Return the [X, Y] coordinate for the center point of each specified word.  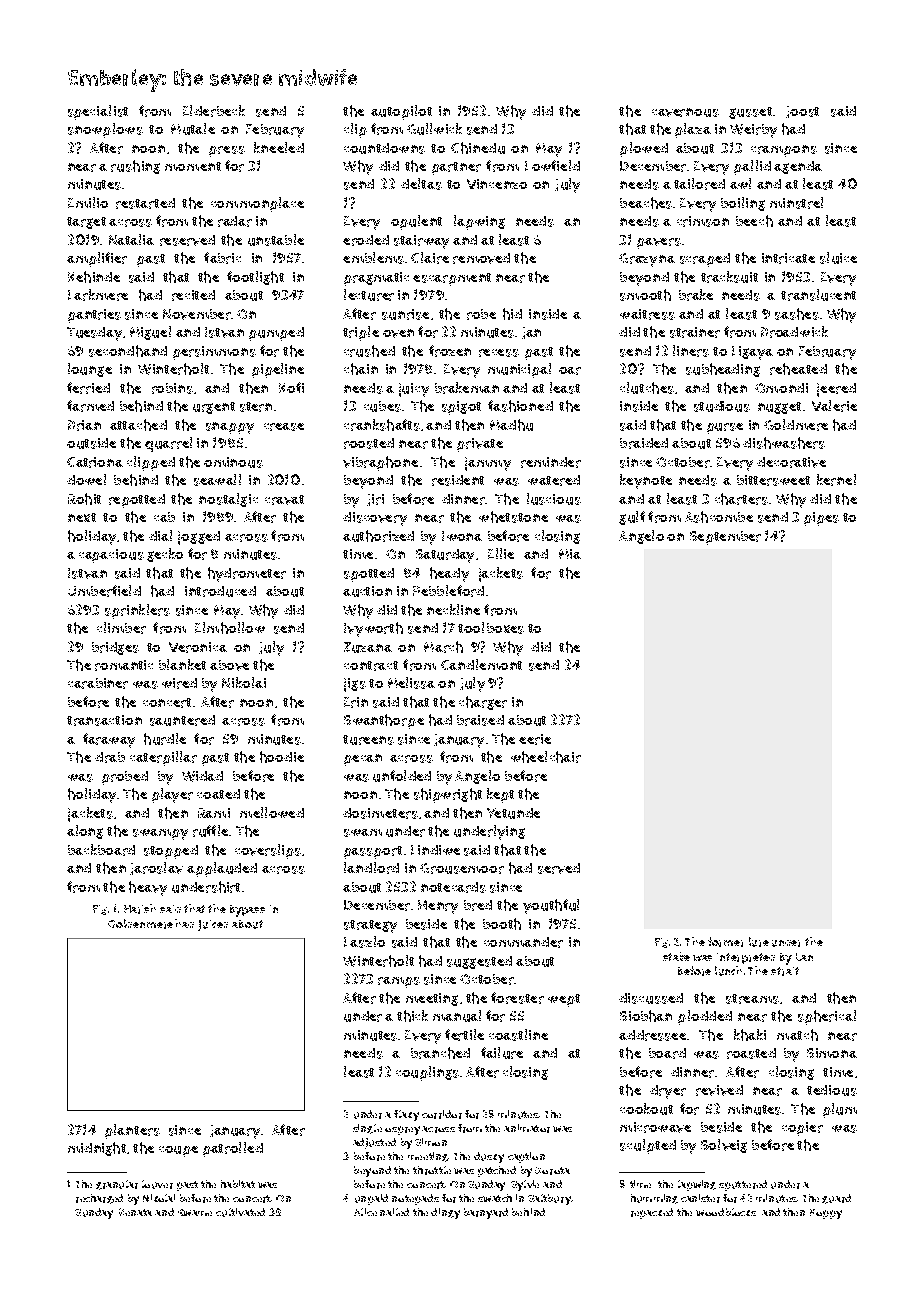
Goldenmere [140, 924]
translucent [818, 295]
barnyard [486, 1213]
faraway [109, 740]
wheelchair [546, 757]
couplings [427, 1073]
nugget [779, 408]
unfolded [402, 776]
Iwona [462, 536]
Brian [84, 425]
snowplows [105, 130]
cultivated [240, 1212]
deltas [421, 184]
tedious [832, 1090]
